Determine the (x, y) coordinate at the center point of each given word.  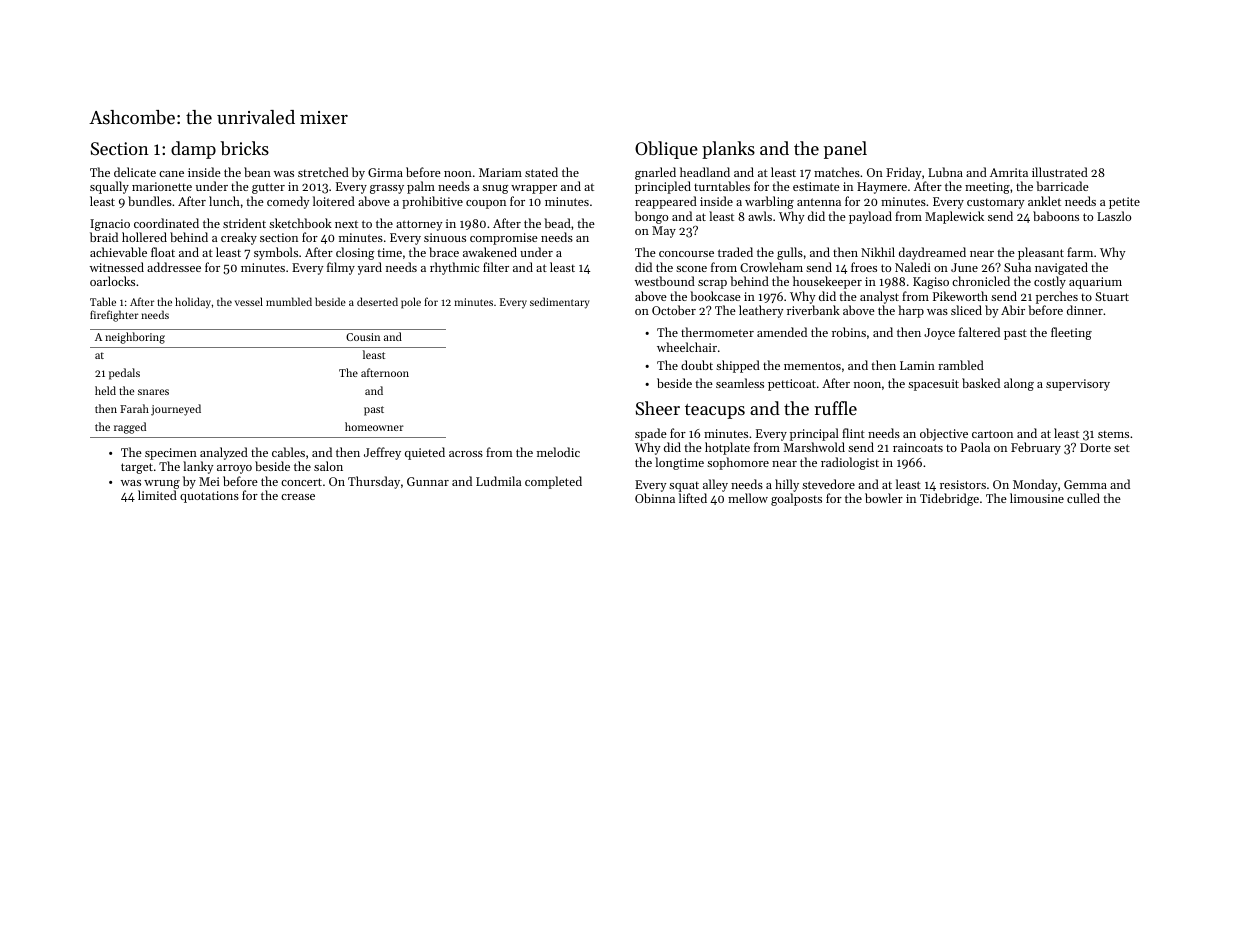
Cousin (363, 337)
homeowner (374, 426)
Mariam (500, 172)
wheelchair (687, 347)
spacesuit (933, 385)
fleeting (1071, 333)
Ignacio (110, 225)
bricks (244, 148)
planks (728, 150)
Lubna (945, 172)
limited (157, 495)
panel (845, 150)
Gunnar (428, 481)
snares (153, 392)
